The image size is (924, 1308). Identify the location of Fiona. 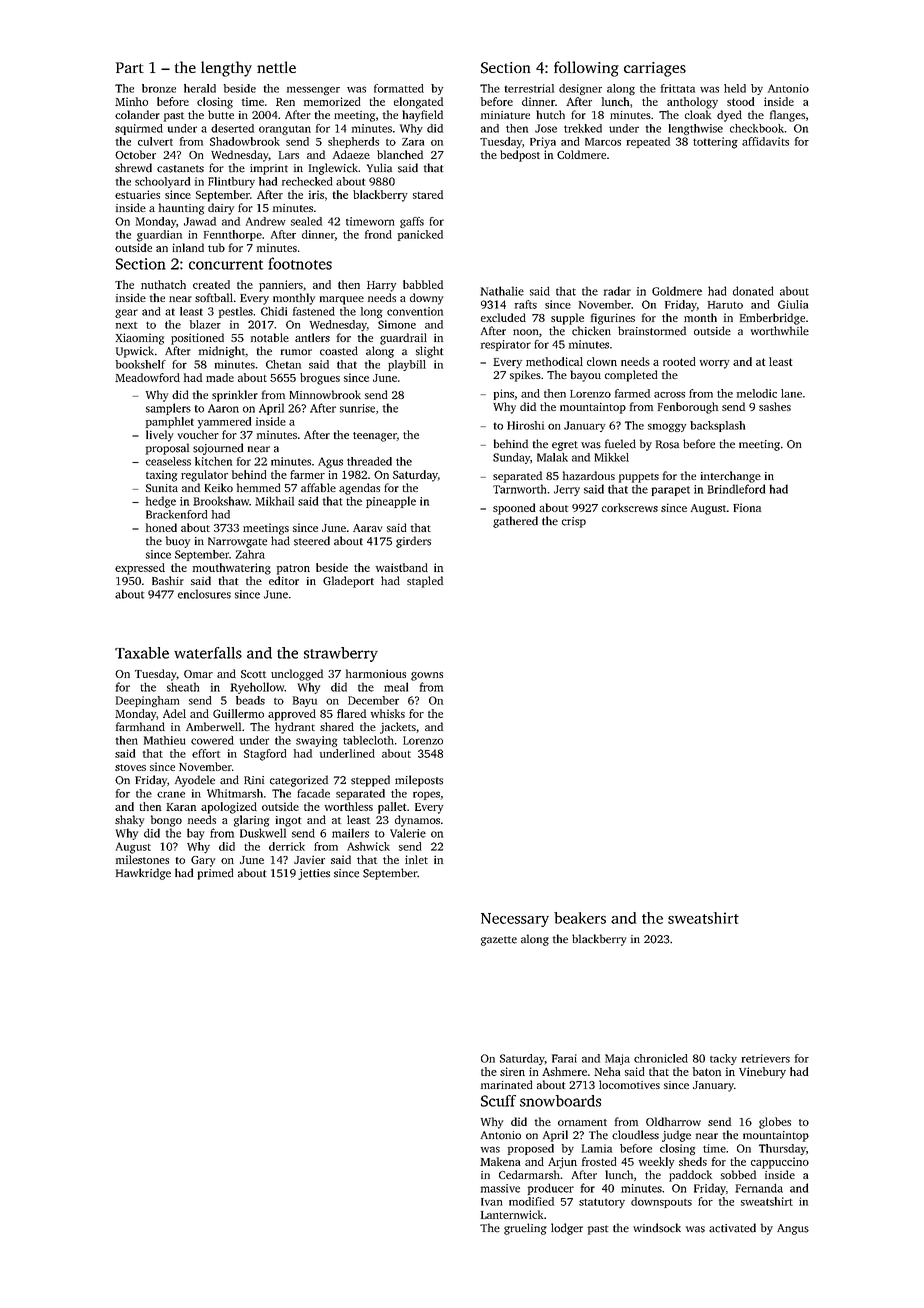
(747, 507).
